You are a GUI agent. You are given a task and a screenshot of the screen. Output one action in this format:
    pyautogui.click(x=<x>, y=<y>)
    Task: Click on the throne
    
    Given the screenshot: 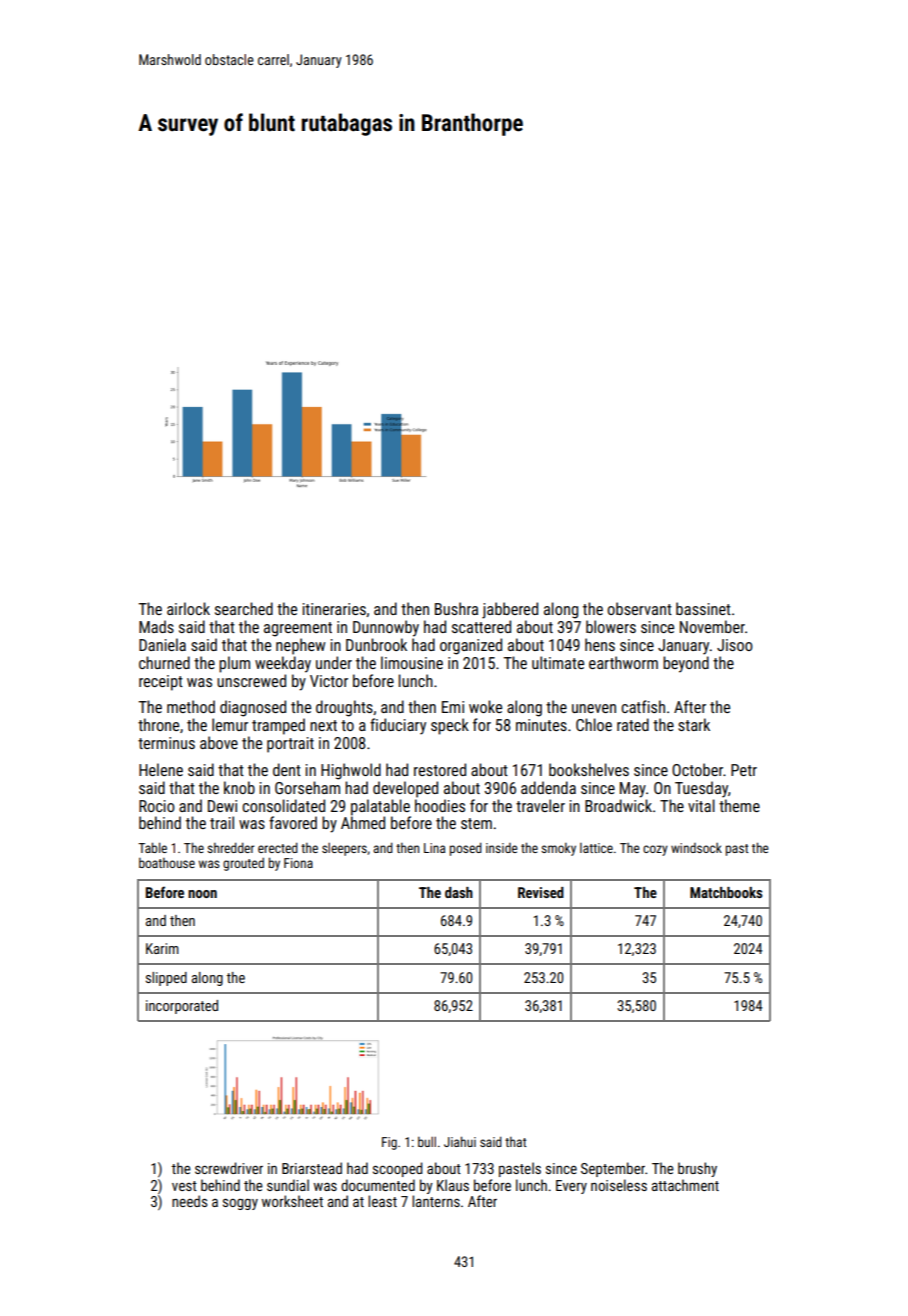 What is the action you would take?
    pyautogui.click(x=158, y=724)
